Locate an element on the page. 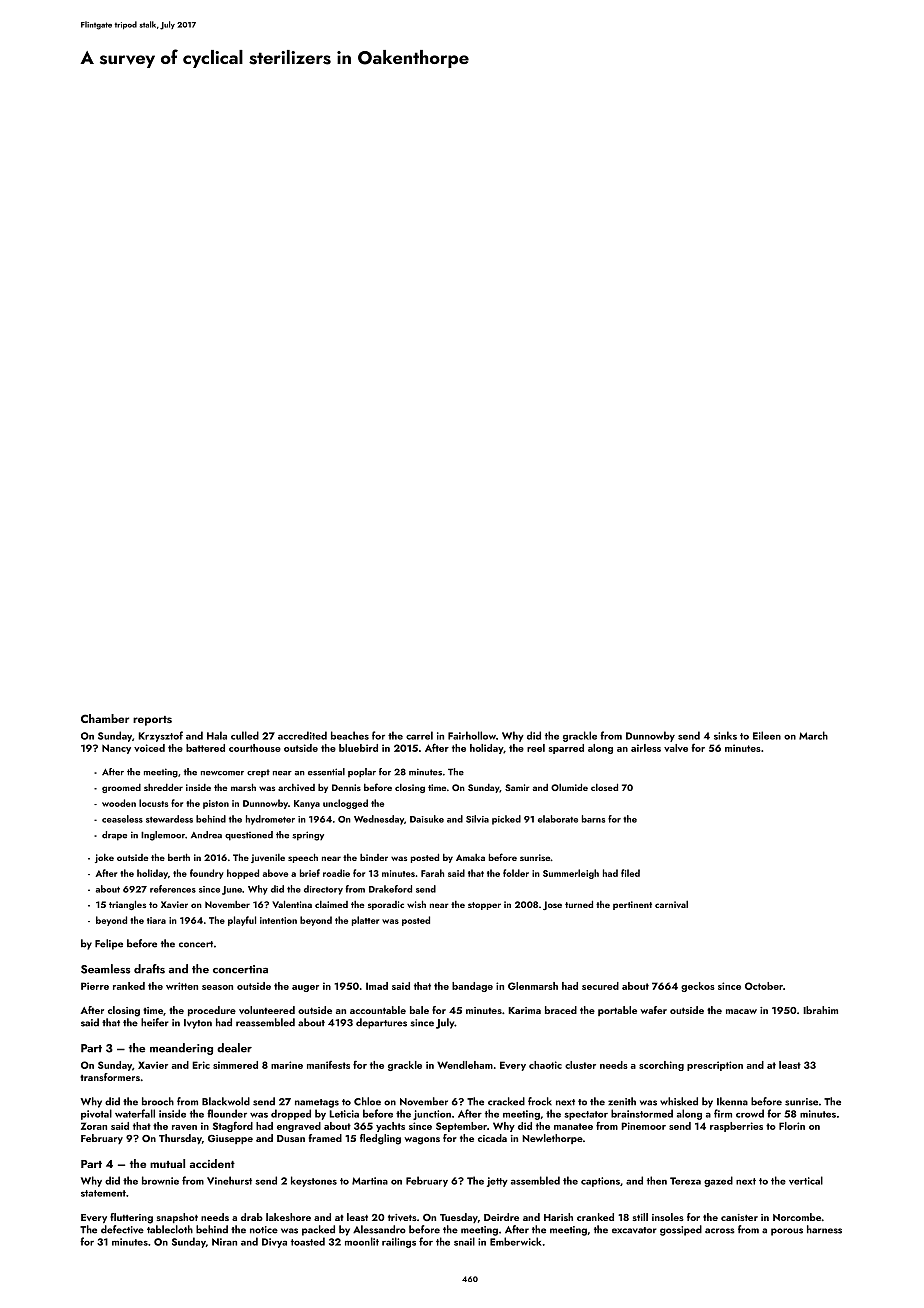 Image resolution: width=924 pixels, height=1308 pixels. Fairhollow is located at coordinates (472, 735).
